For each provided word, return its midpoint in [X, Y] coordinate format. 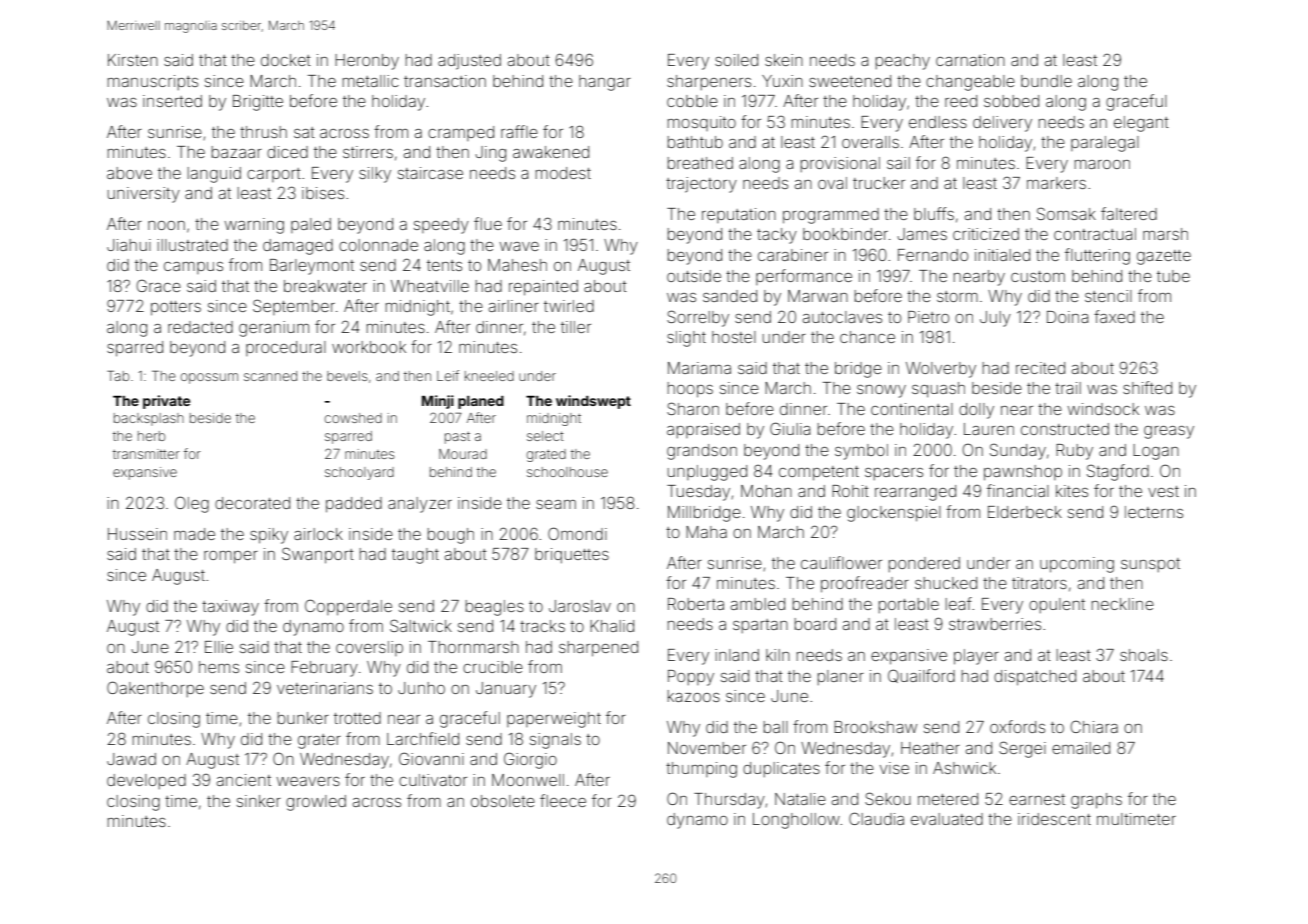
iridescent [1054, 819]
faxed [1114, 316]
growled [316, 803]
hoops [690, 390]
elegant [1141, 124]
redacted [200, 327]
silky [375, 175]
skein [784, 60]
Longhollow [796, 821]
